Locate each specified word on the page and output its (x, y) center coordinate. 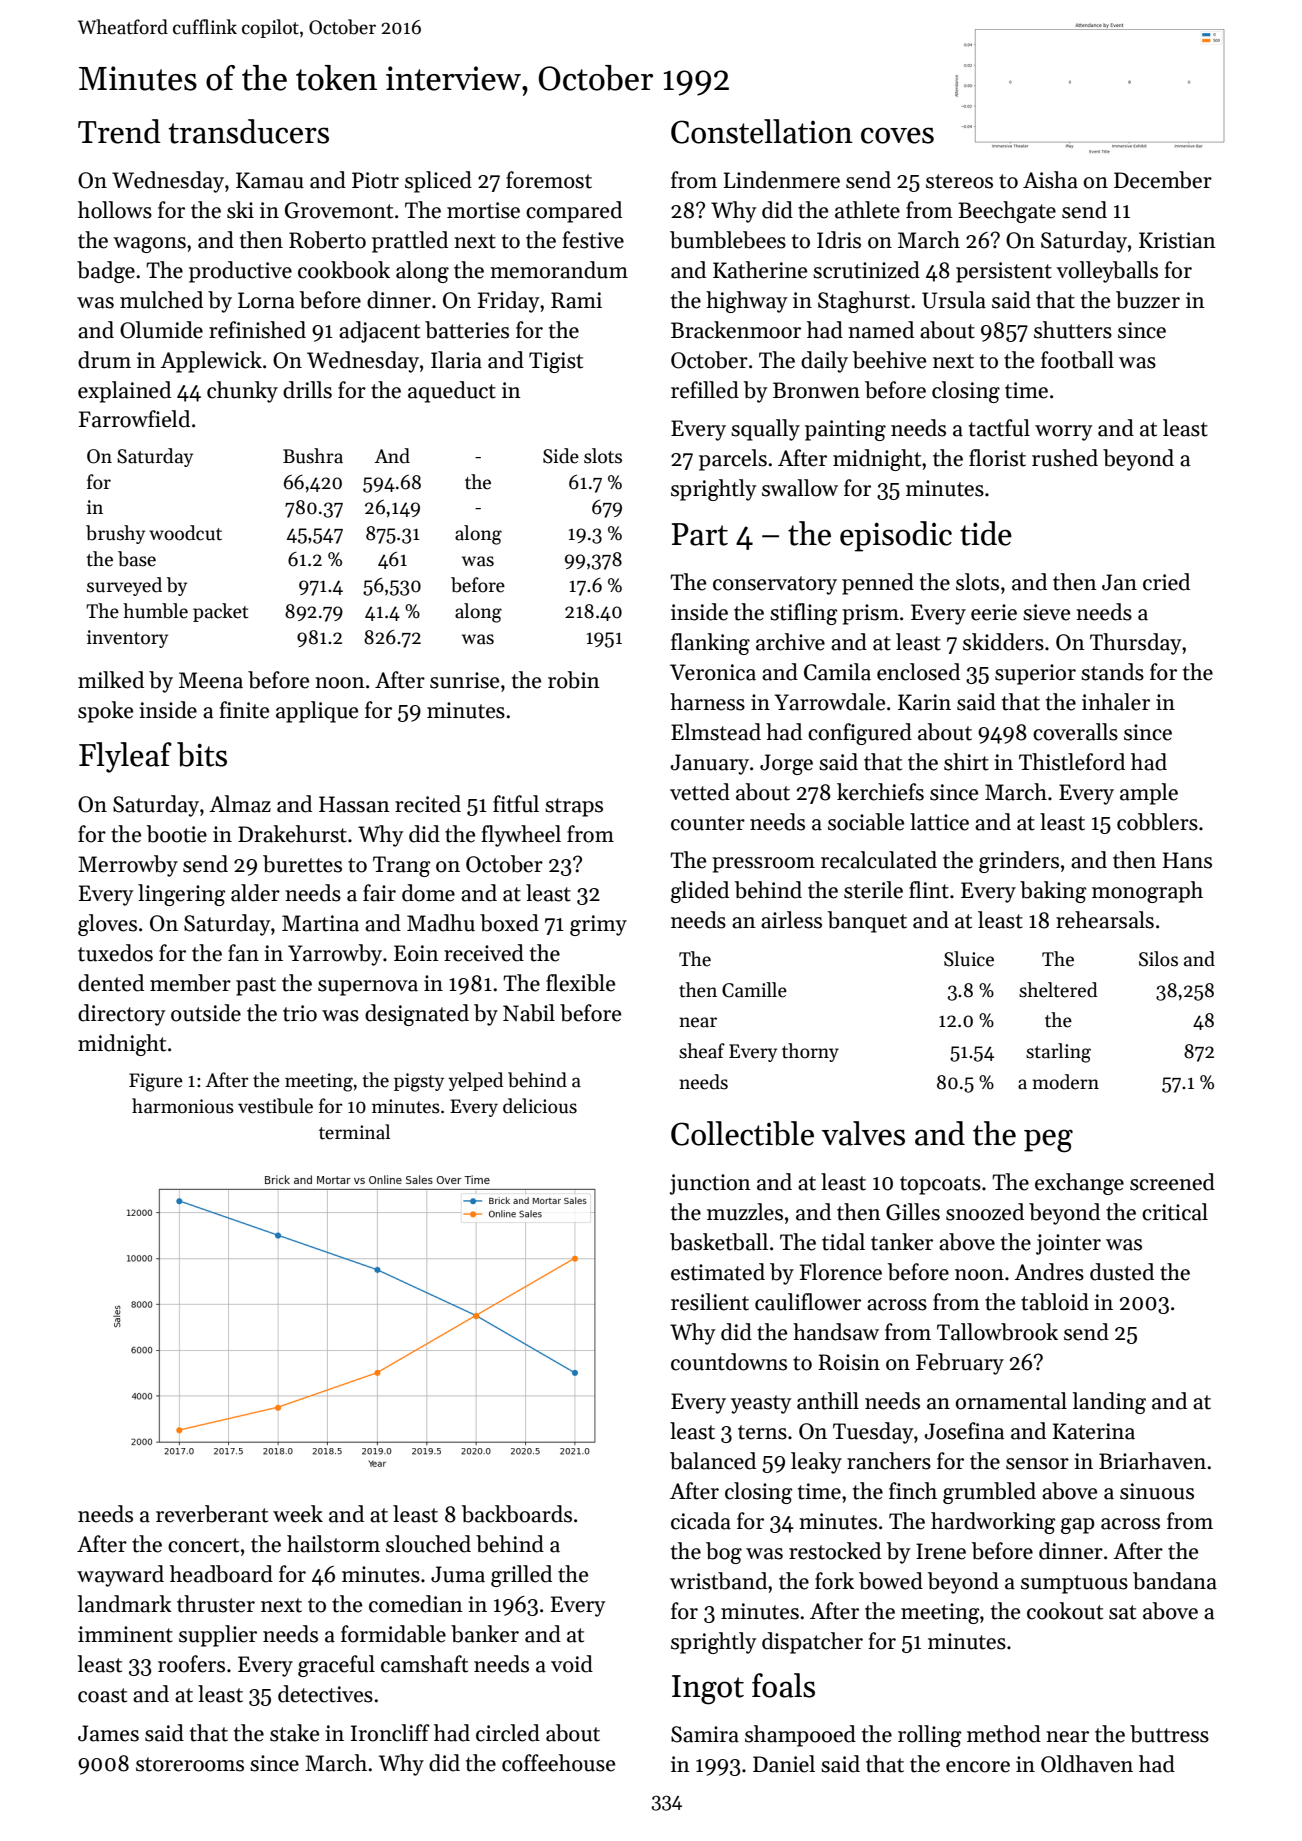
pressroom (763, 865)
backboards (517, 1514)
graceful (336, 1666)
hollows (115, 210)
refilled (705, 390)
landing (1109, 1403)
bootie (177, 834)
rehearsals (1105, 920)
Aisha (1050, 180)
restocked (835, 1551)
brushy (115, 534)
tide (986, 533)
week (298, 1514)
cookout (1065, 1611)
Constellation (762, 131)
